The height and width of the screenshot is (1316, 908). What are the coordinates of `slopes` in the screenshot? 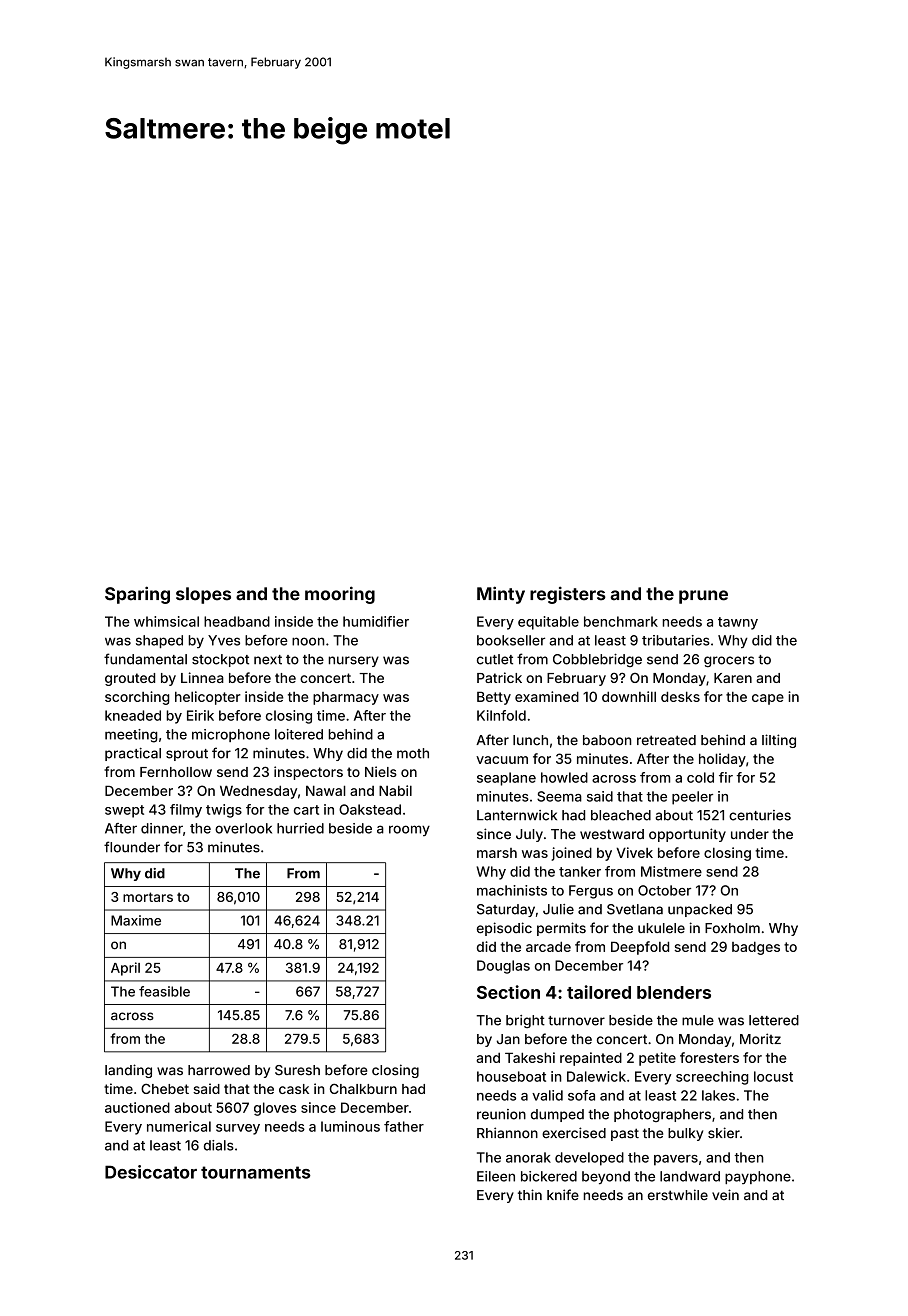 It's located at (203, 595).
